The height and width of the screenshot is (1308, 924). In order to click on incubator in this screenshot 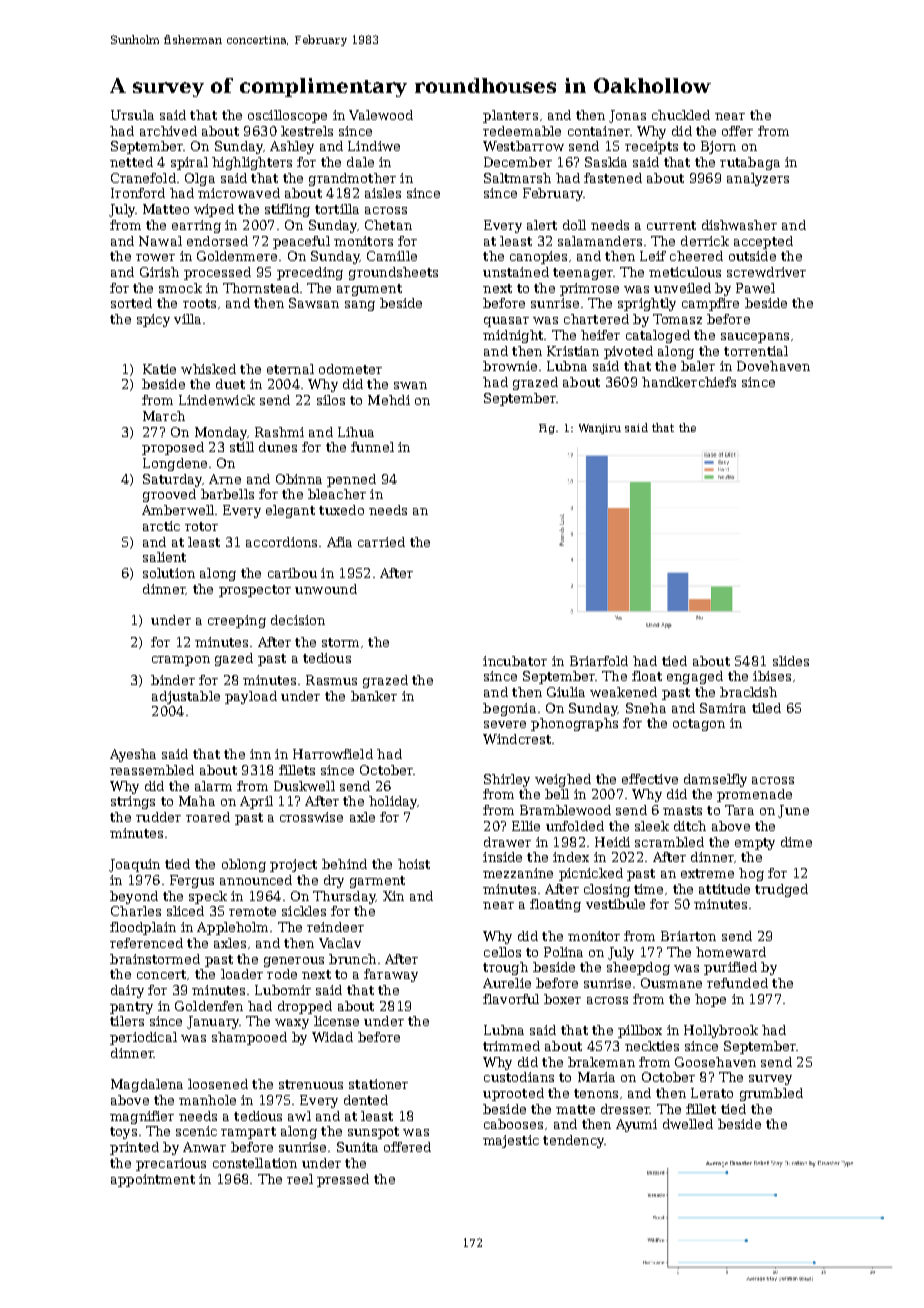, I will do `click(515, 661)`.
